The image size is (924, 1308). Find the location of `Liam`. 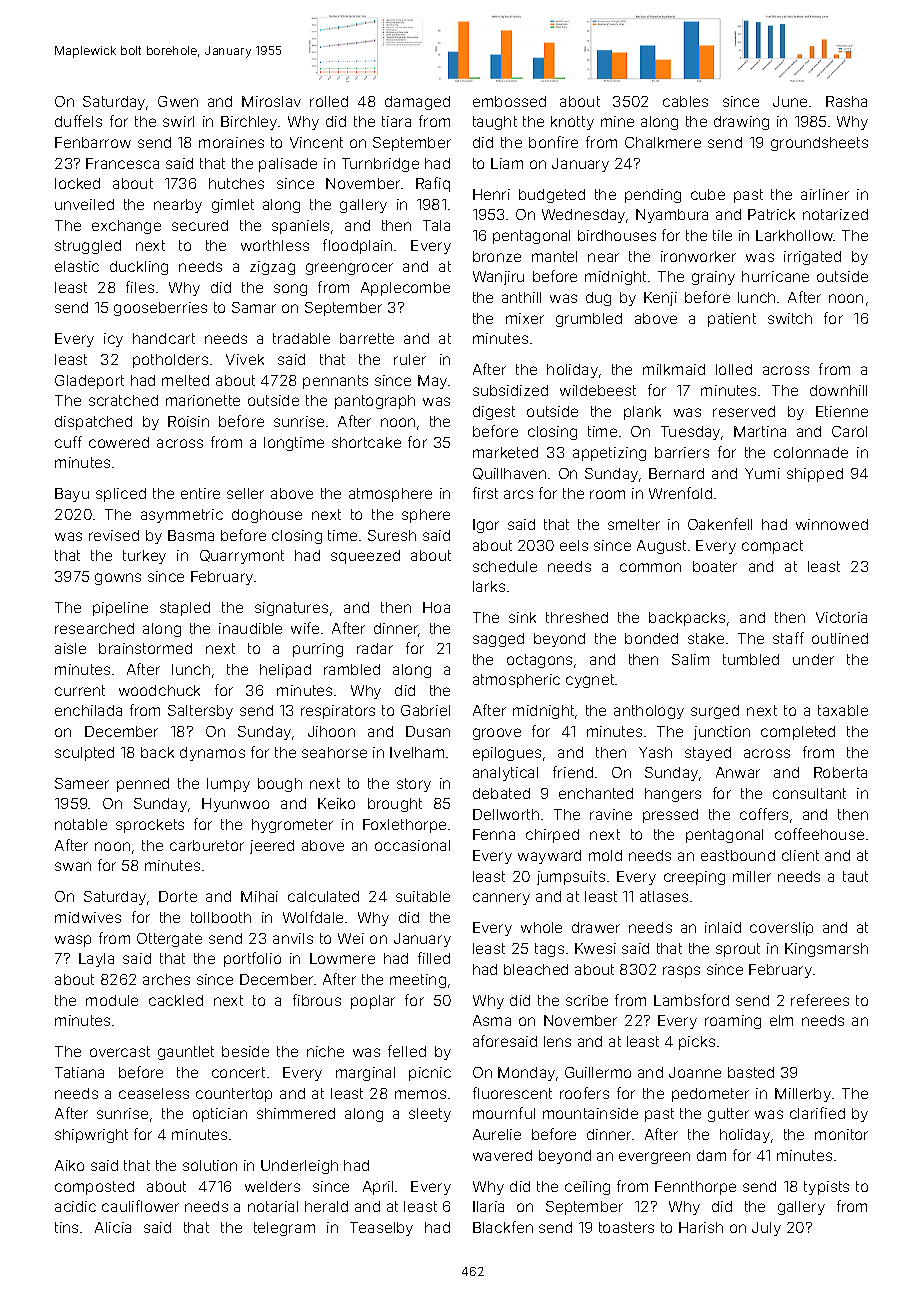

Liam is located at coordinates (507, 163).
